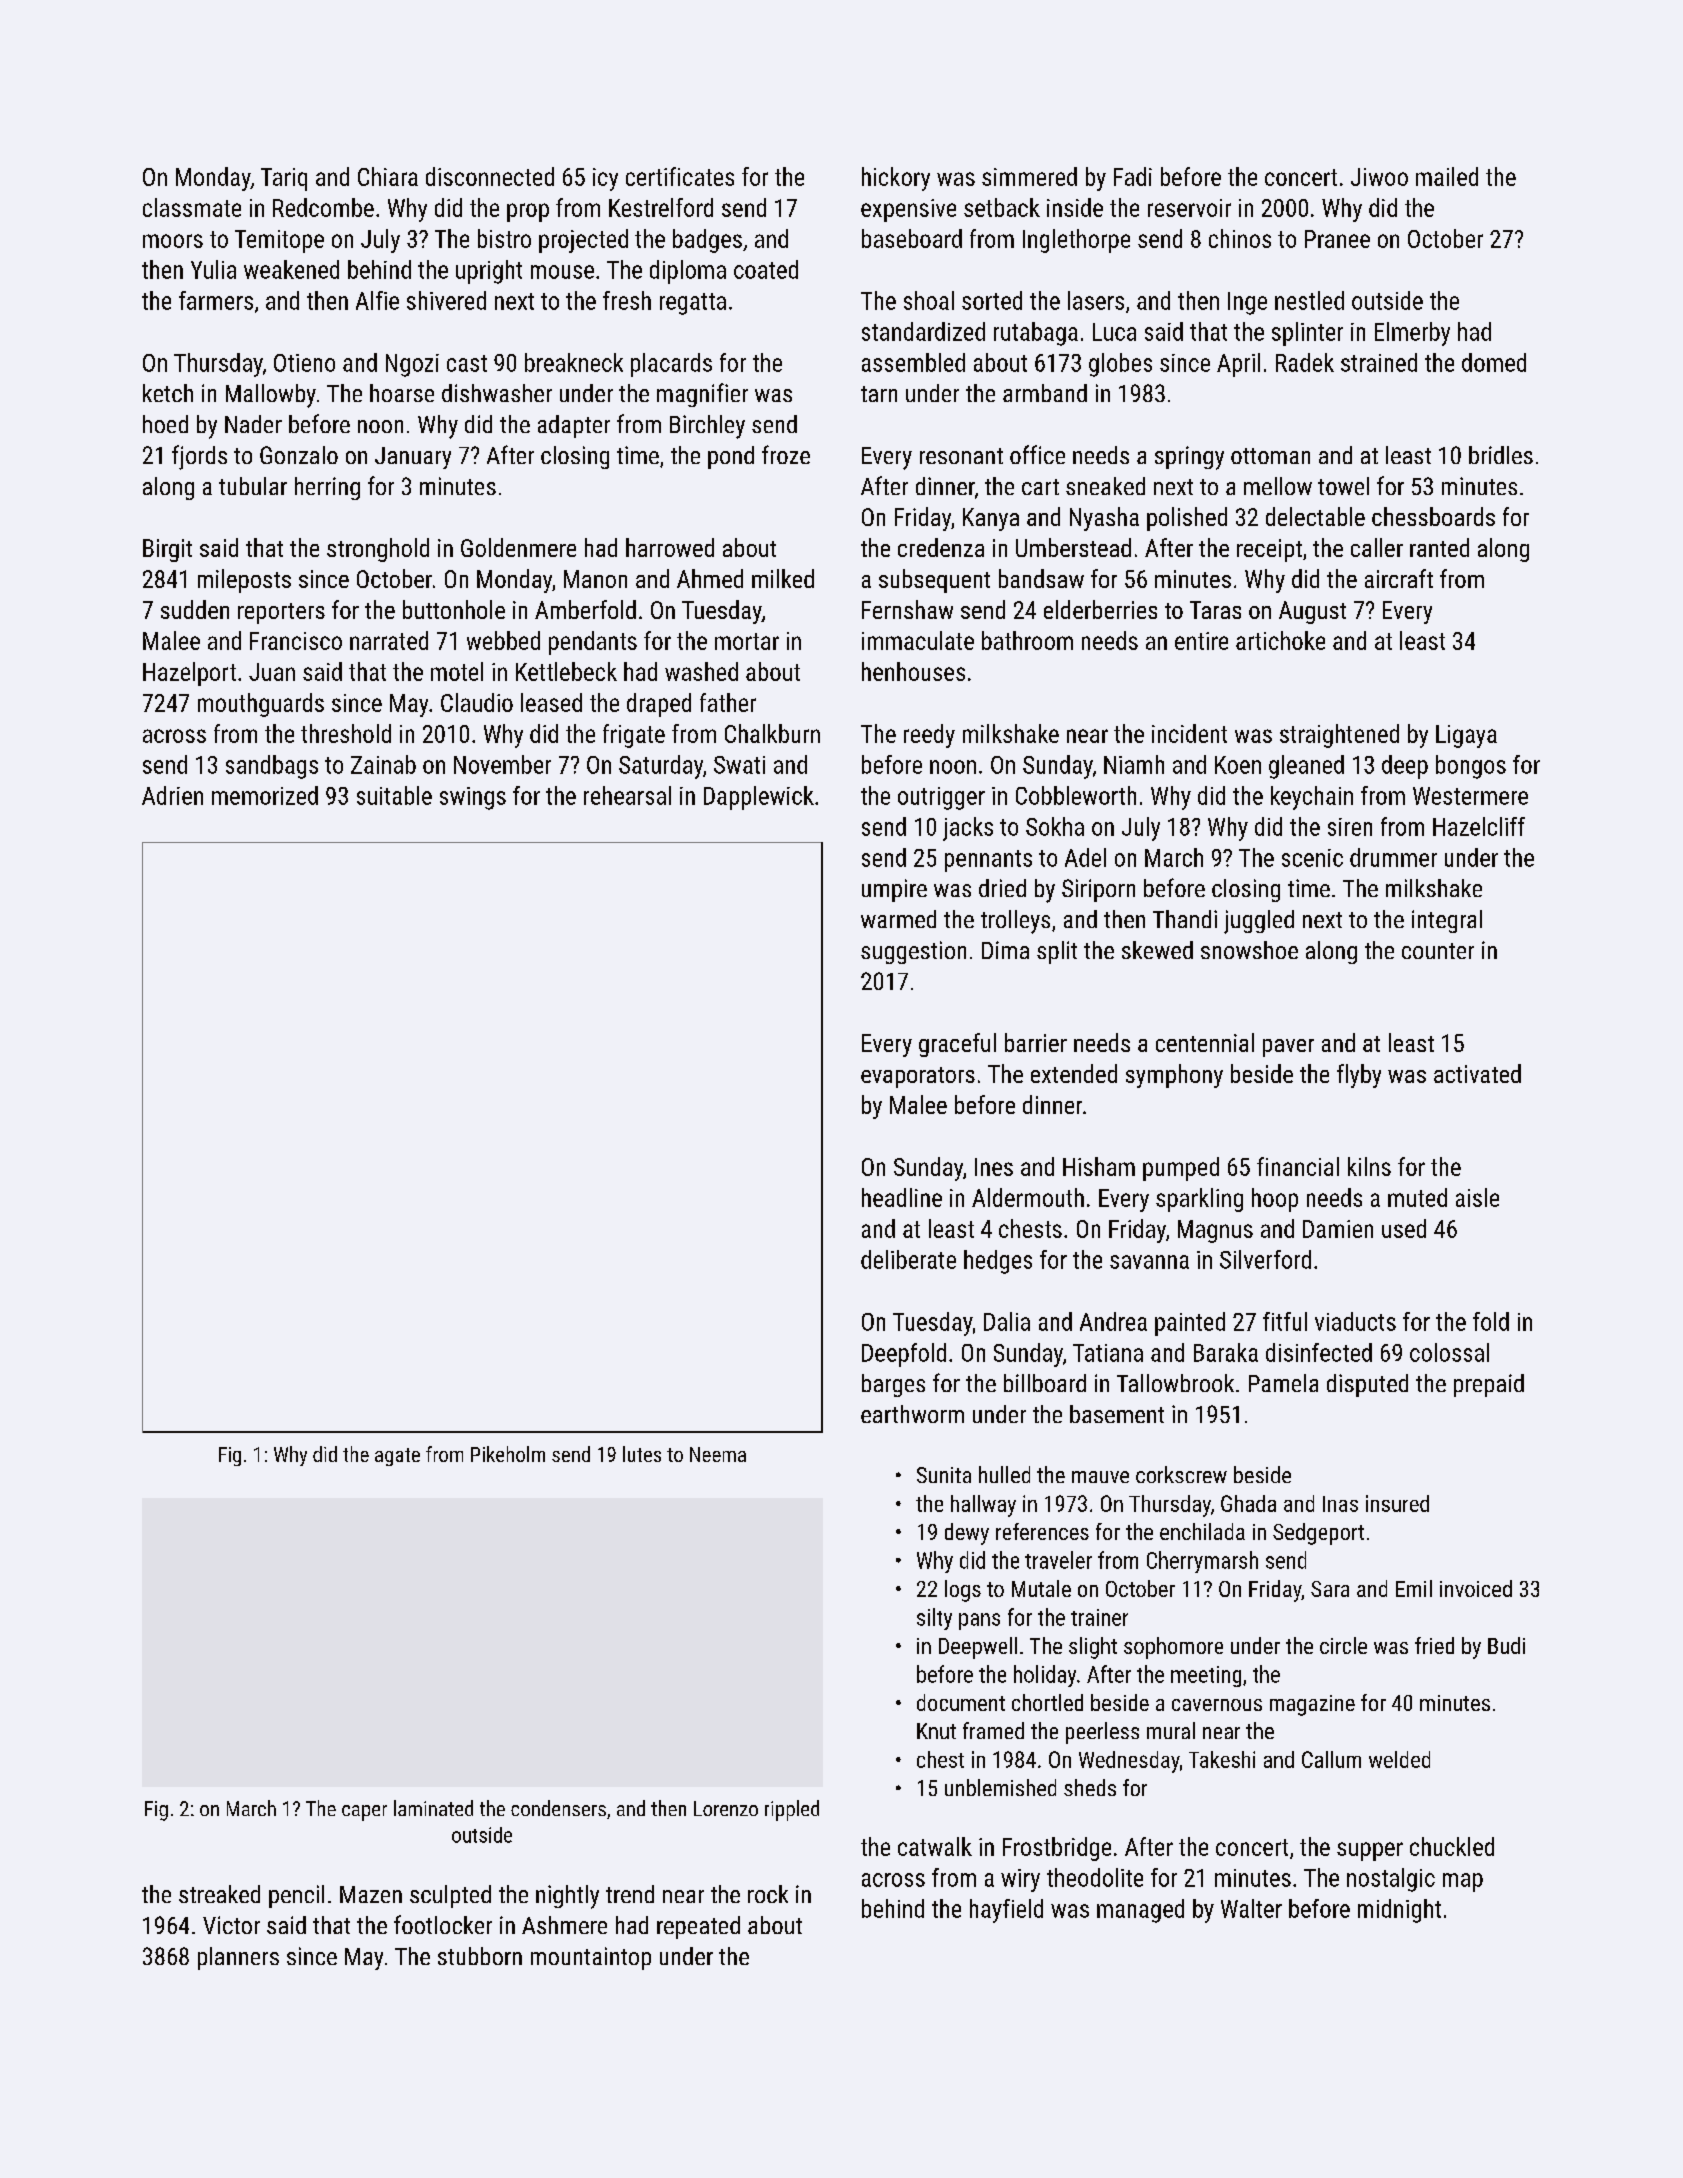 The width and height of the screenshot is (1683, 2178). What do you see at coordinates (397, 1457) in the screenshot?
I see `agate` at bounding box center [397, 1457].
